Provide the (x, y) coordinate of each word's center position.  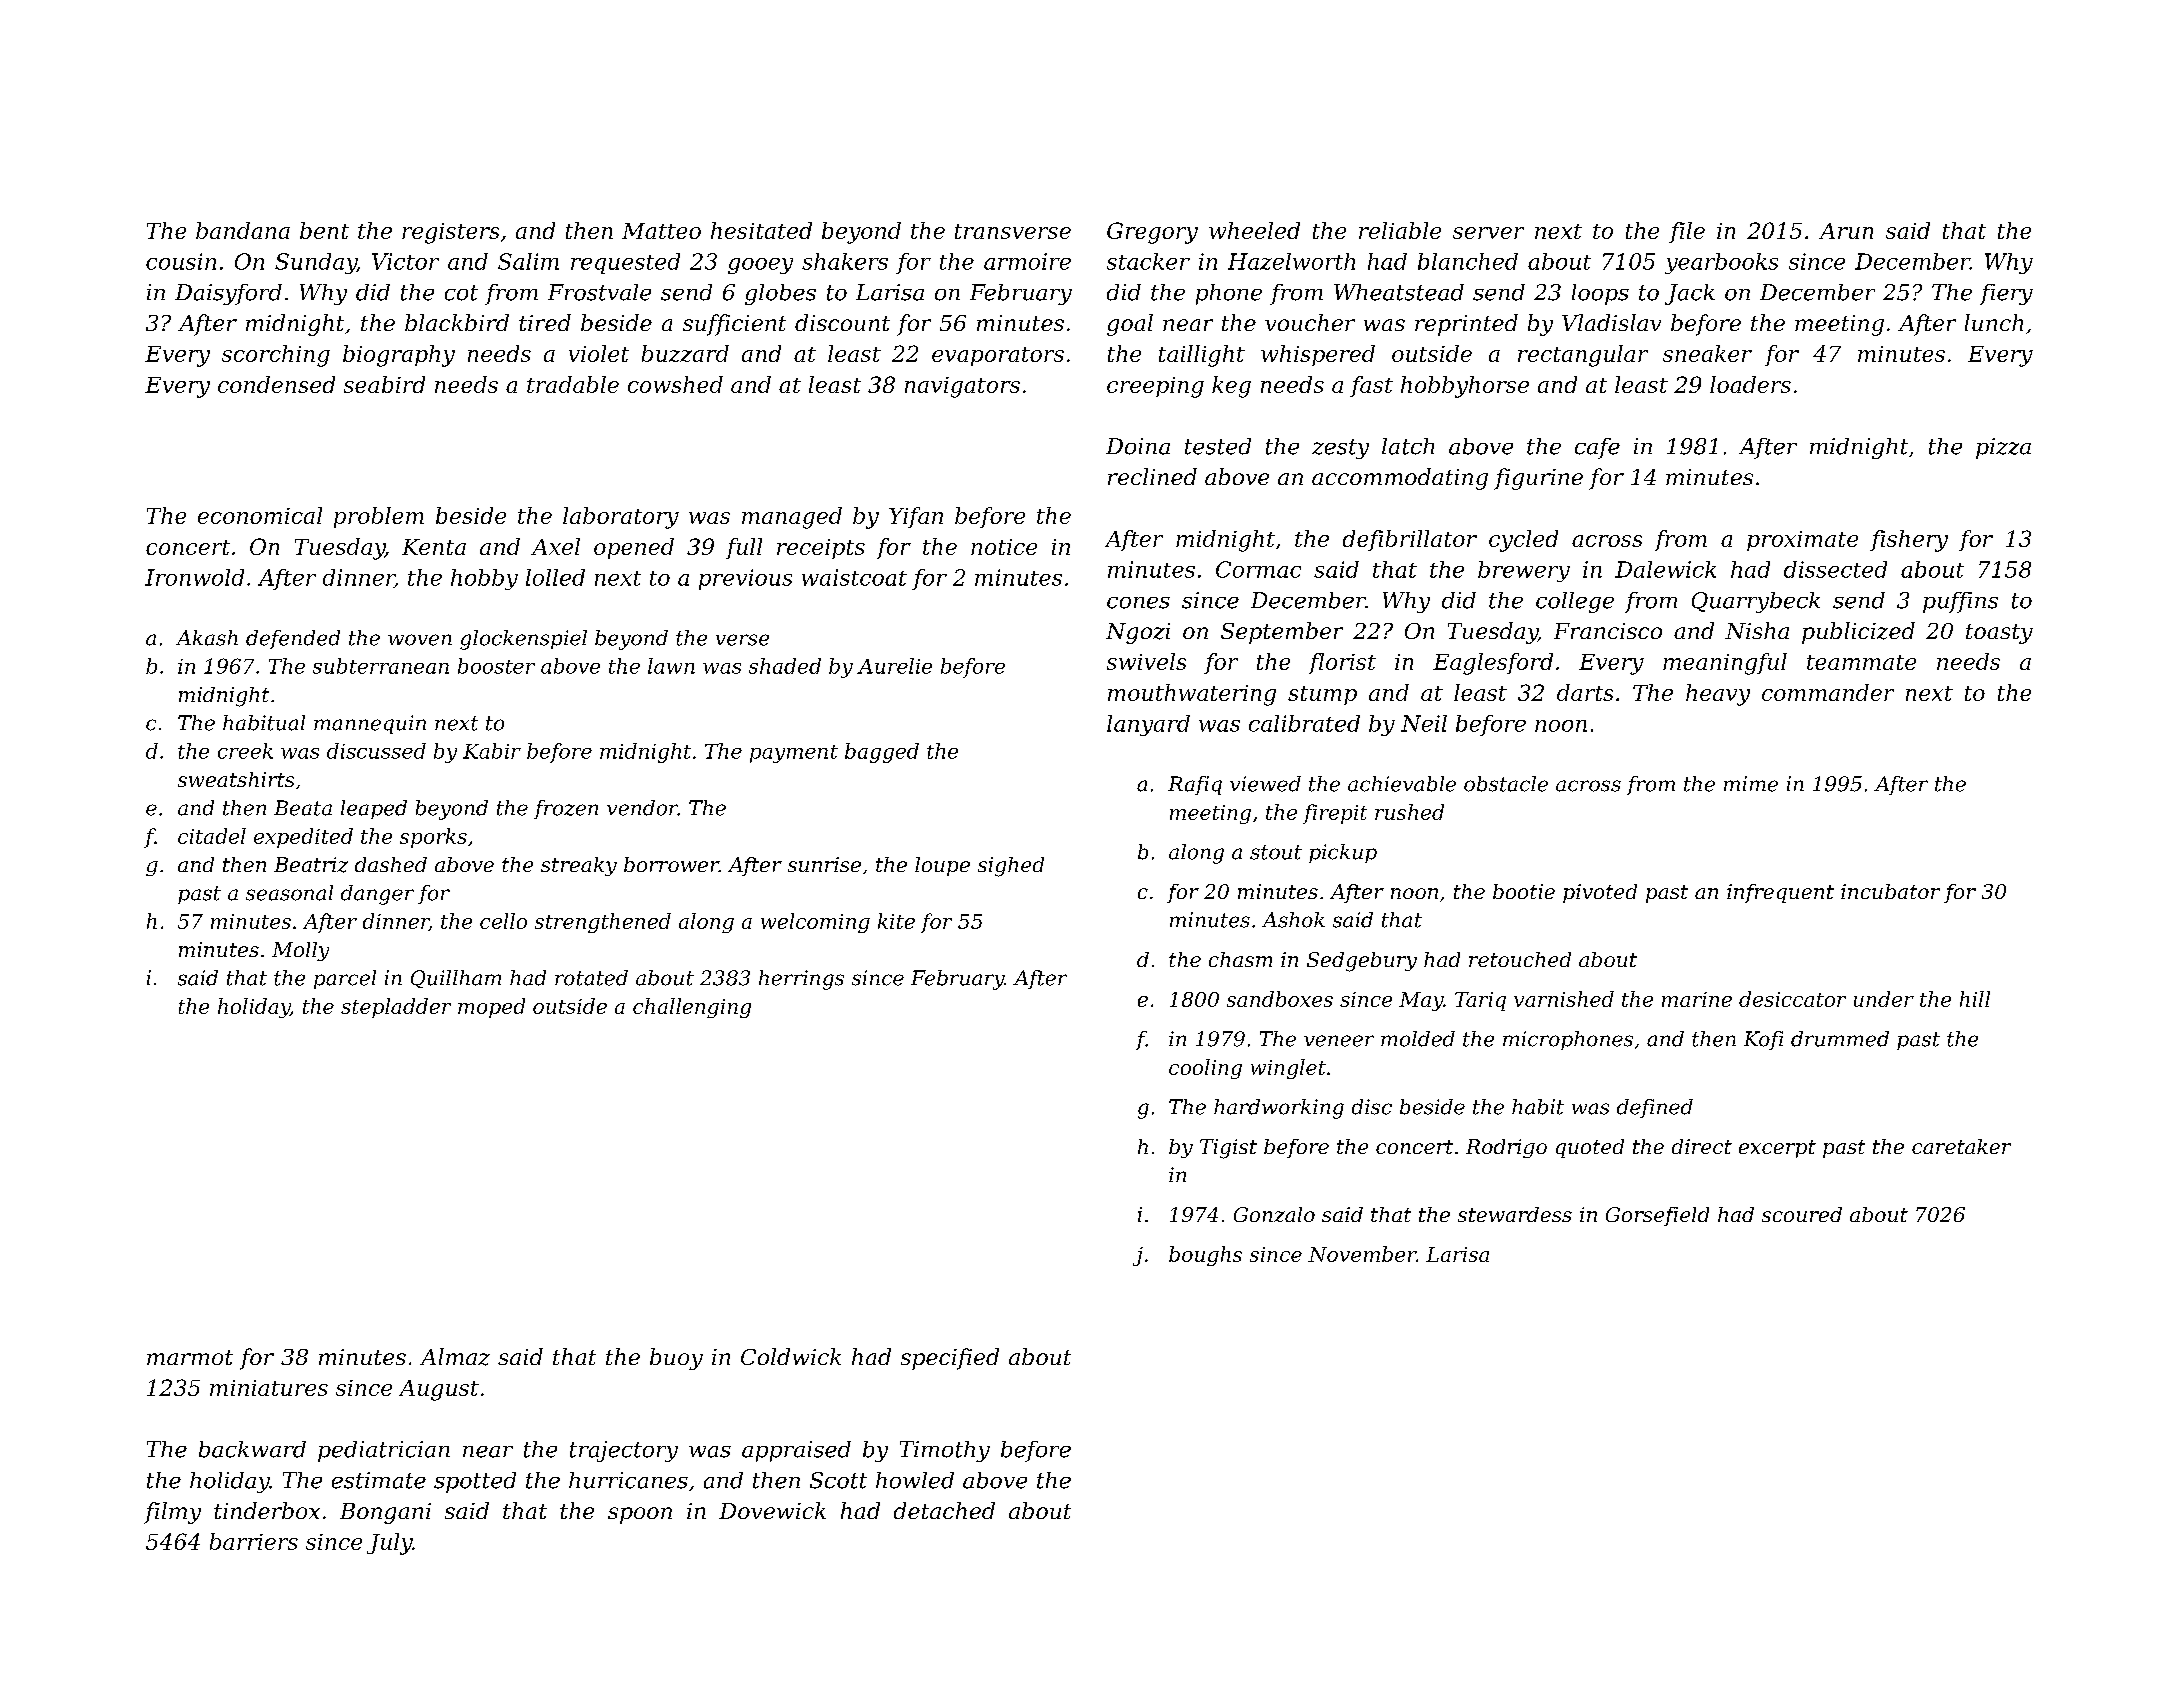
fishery (1909, 541)
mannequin (370, 724)
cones (1138, 603)
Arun (1846, 231)
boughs (1205, 1256)
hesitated (761, 230)
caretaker (1961, 1146)
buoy (676, 1359)
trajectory (624, 1451)
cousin (181, 261)
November (1362, 1254)
